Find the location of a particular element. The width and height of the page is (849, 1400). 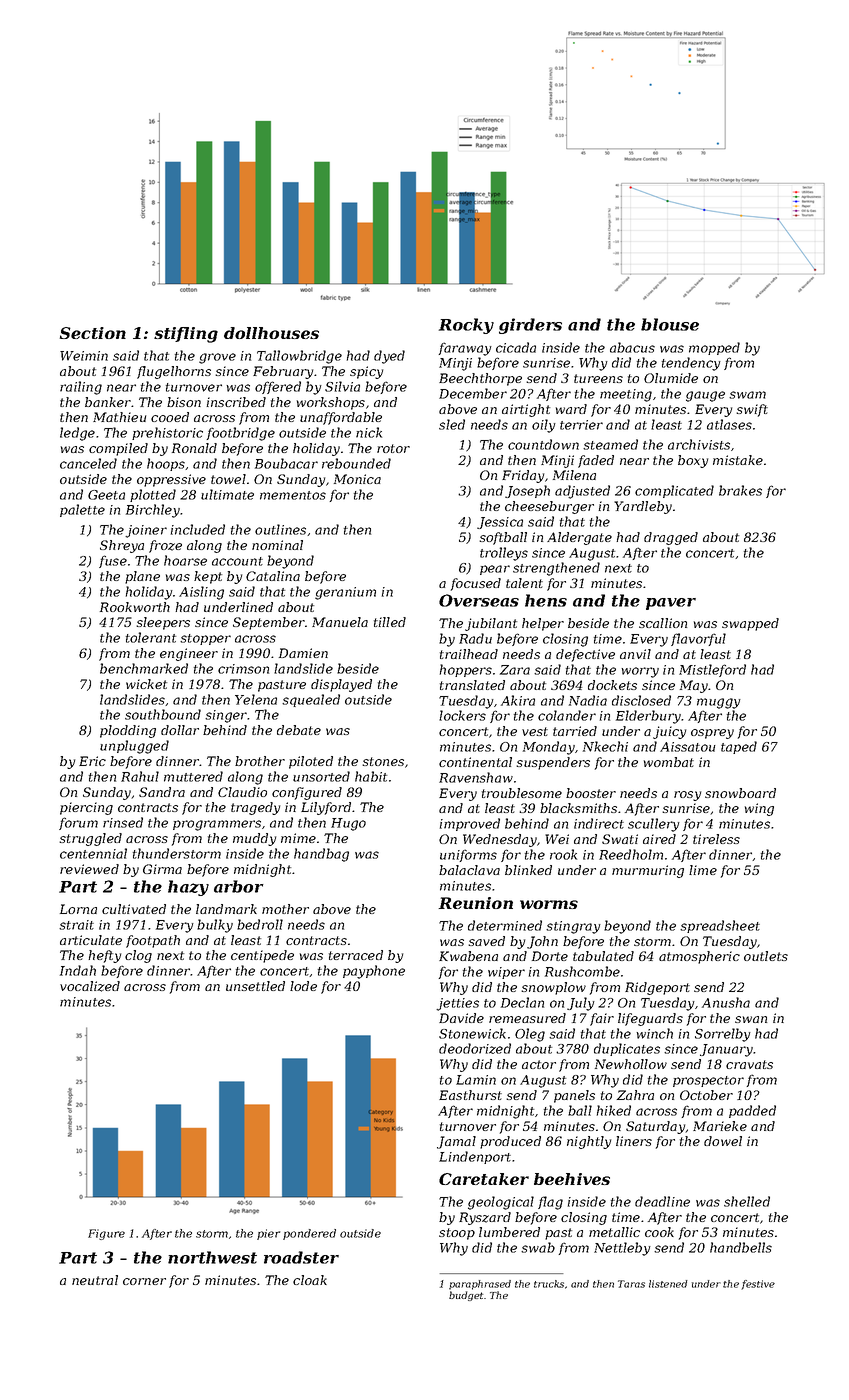

lockers is located at coordinates (462, 715).
